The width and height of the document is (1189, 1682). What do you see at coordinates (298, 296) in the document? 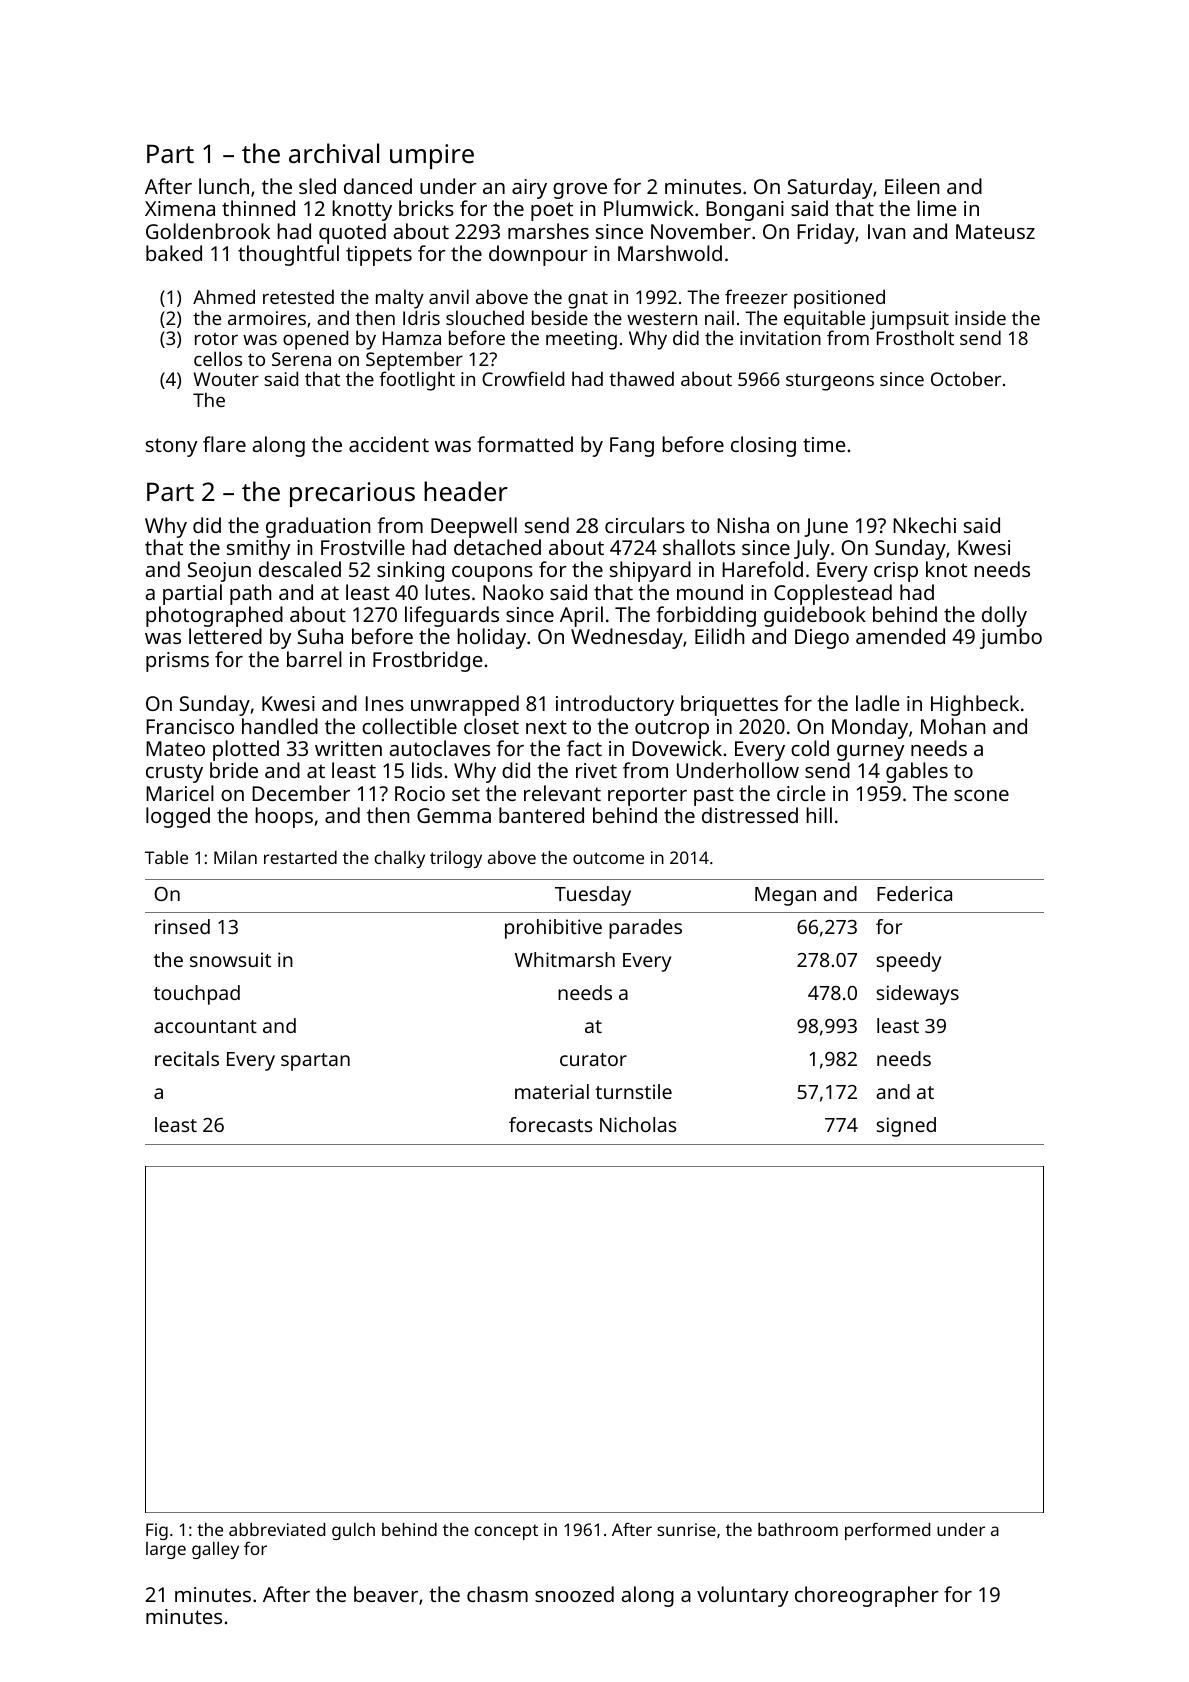
I see `retested` at bounding box center [298, 296].
